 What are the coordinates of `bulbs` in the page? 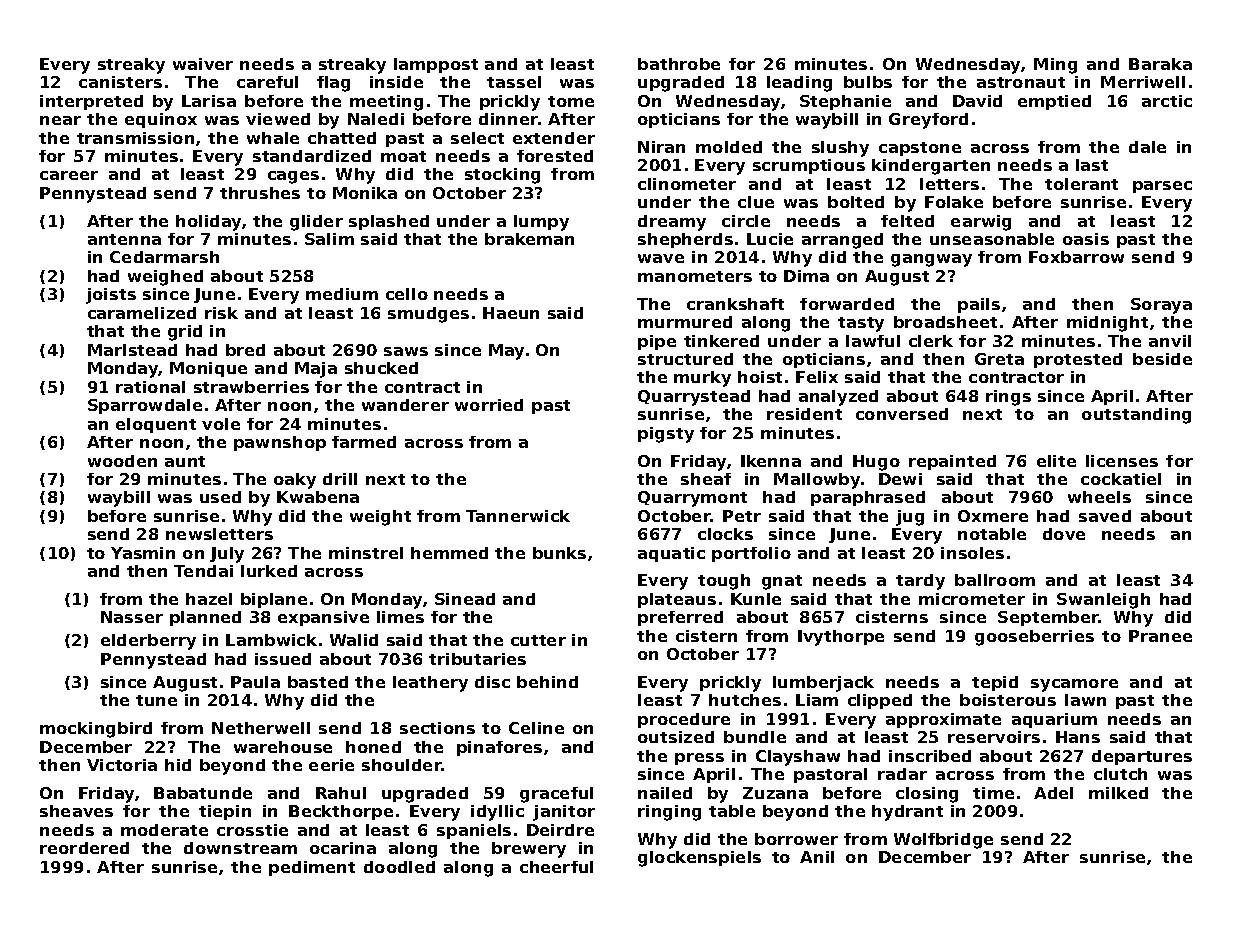 It's located at (868, 82).
